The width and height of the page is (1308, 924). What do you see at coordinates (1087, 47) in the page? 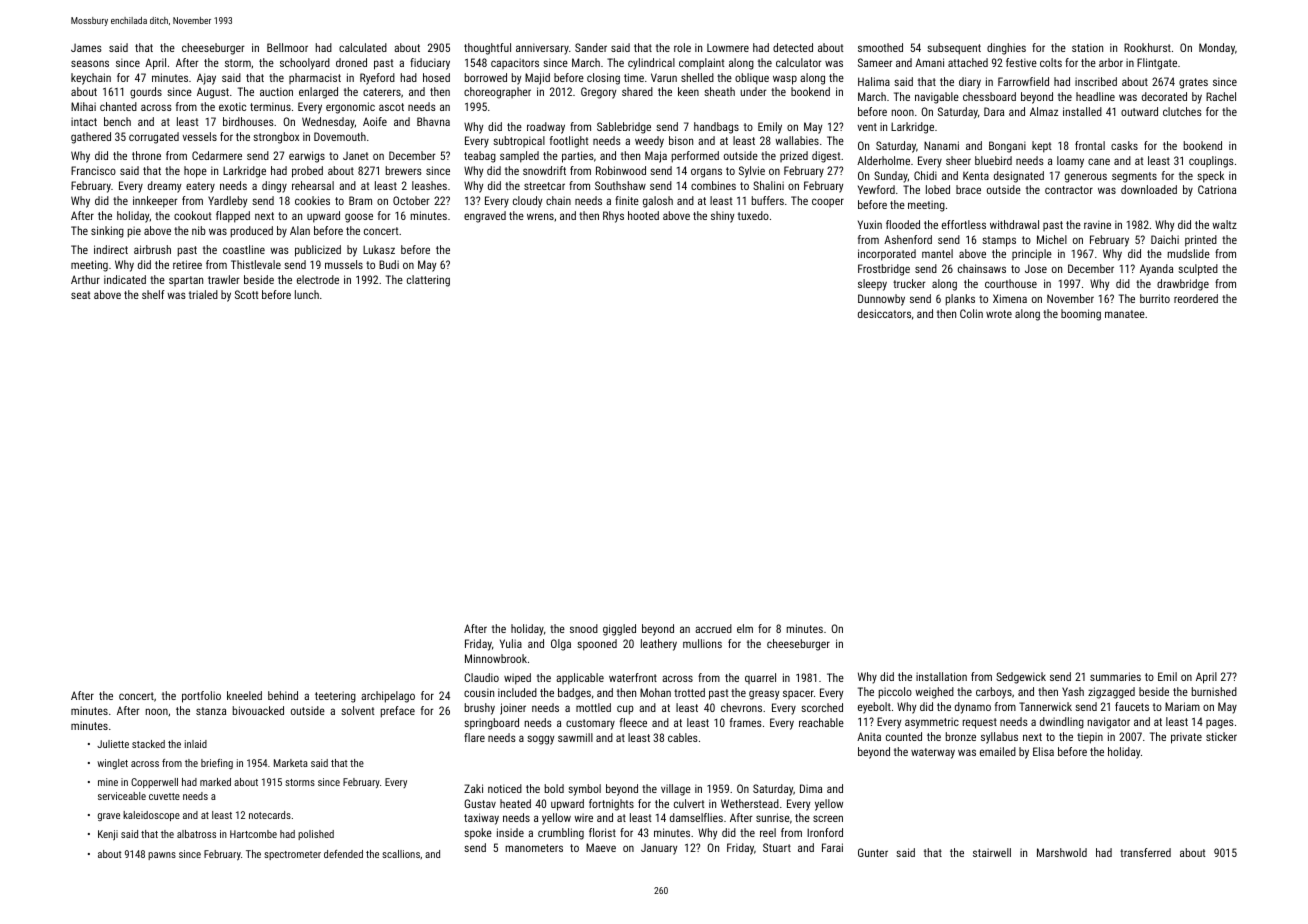
I see `station` at bounding box center [1087, 47].
